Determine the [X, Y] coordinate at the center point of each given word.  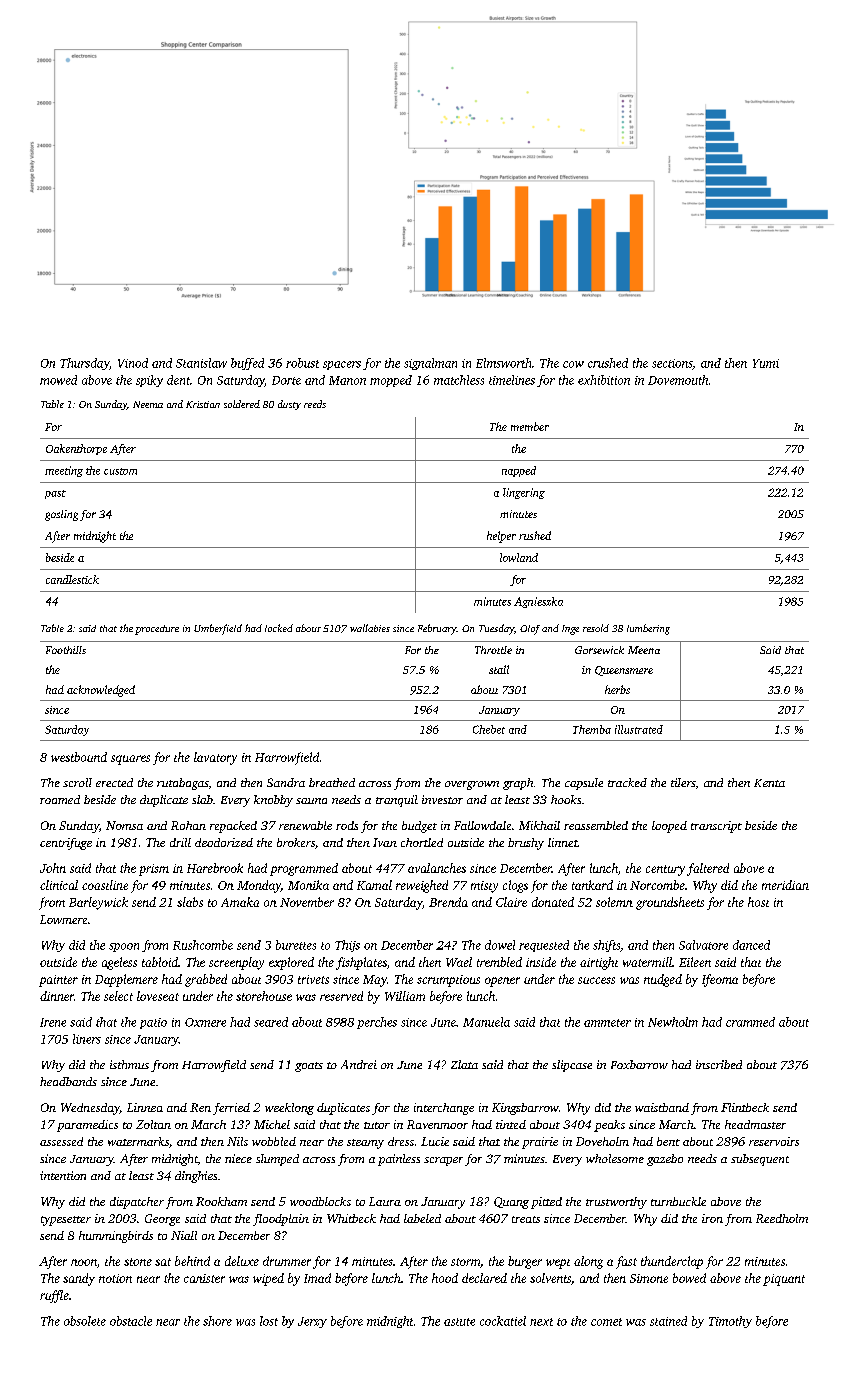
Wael [459, 962]
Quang [511, 1203]
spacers [342, 365]
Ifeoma [720, 980]
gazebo [665, 1160]
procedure [157, 630]
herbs [617, 689]
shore [217, 1321]
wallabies [370, 628]
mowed [58, 380]
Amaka [240, 902]
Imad [317, 1278]
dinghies [196, 1177]
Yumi [766, 363]
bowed [689, 1278]
